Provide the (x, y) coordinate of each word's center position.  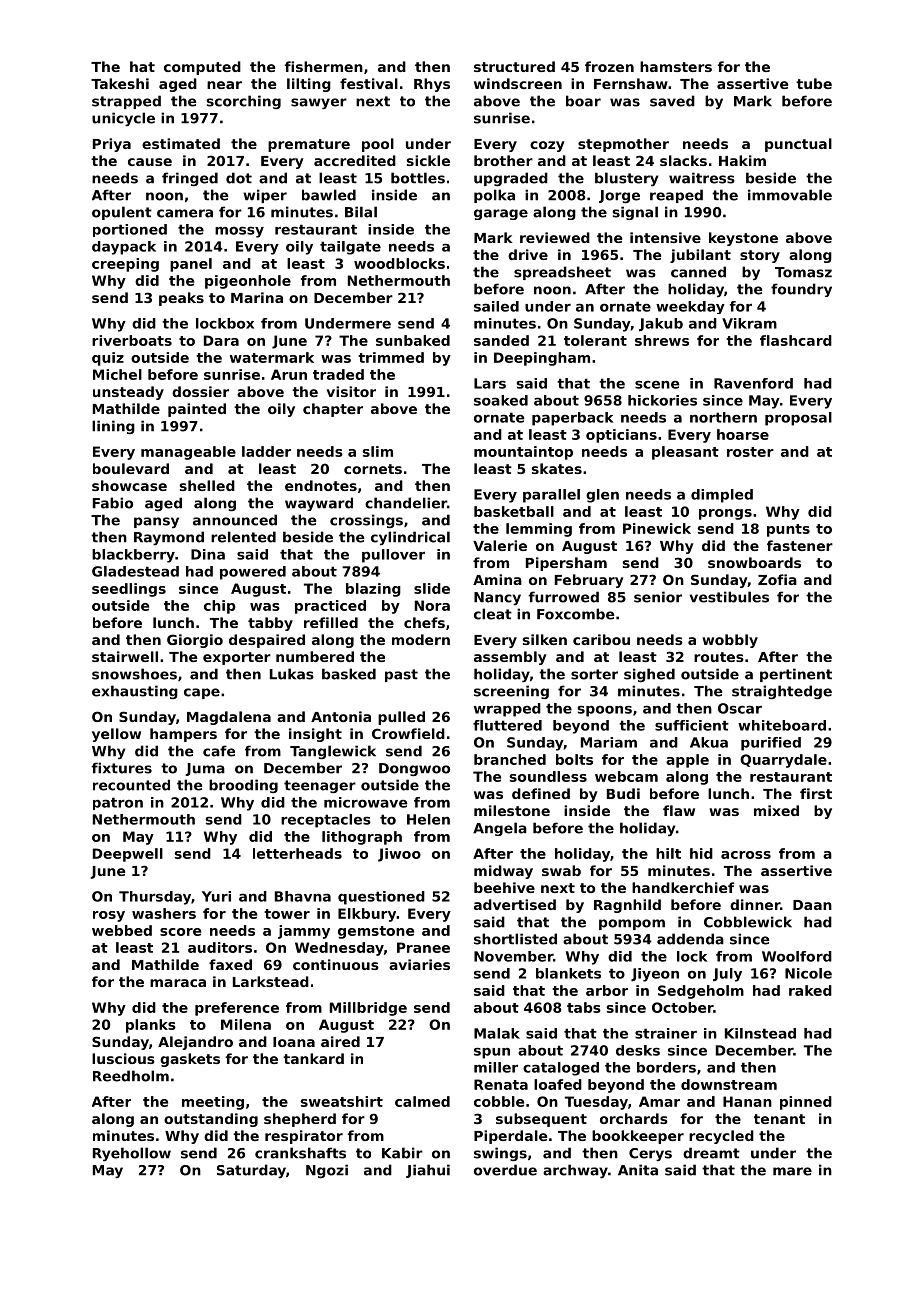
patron (118, 803)
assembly (510, 658)
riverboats (132, 340)
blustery (626, 179)
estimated (181, 143)
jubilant (700, 256)
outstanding (211, 1120)
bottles (418, 178)
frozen (609, 66)
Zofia (777, 579)
